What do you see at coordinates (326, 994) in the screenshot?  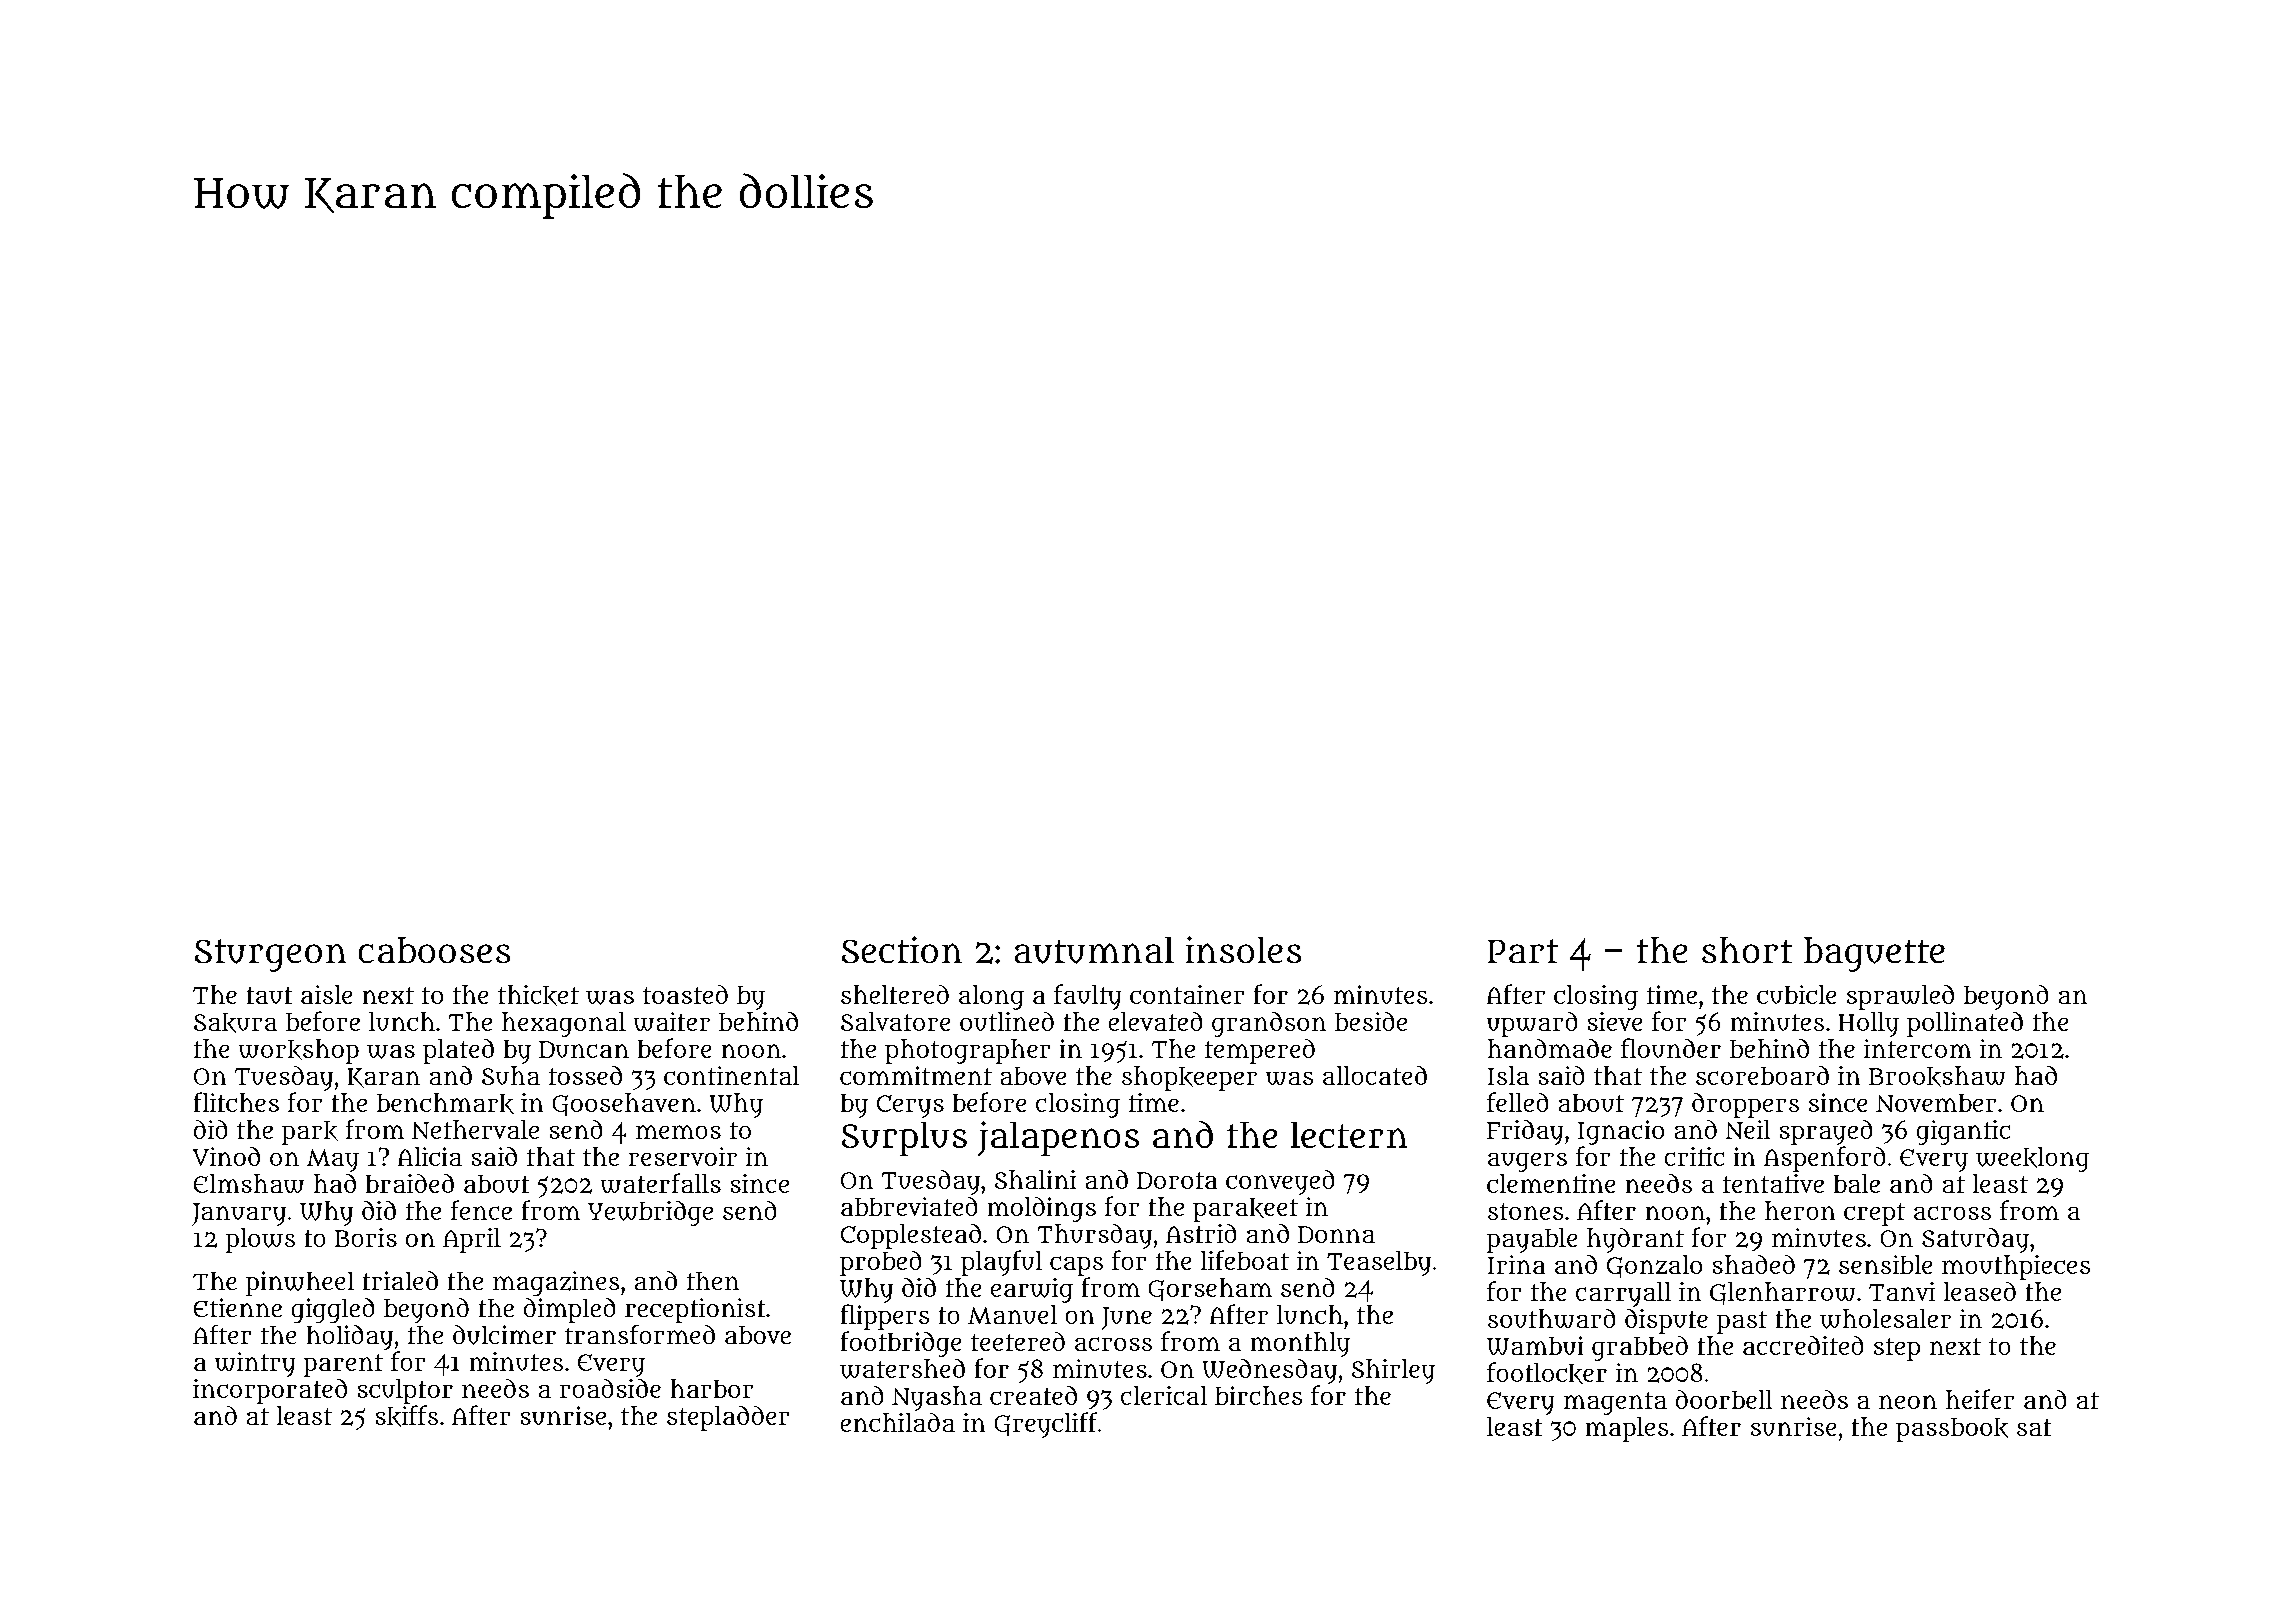 I see `aisle` at bounding box center [326, 994].
